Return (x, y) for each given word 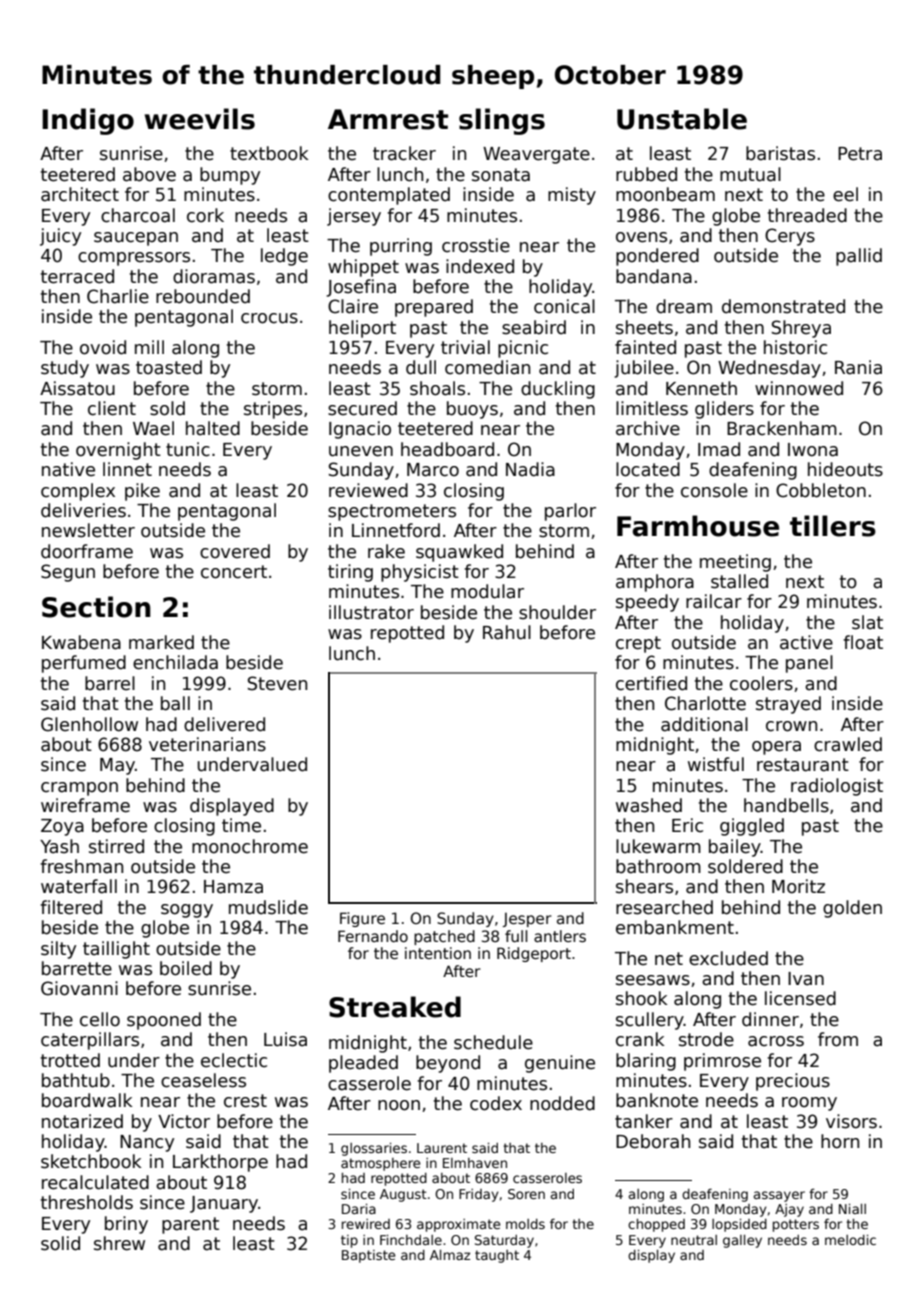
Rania (858, 367)
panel (809, 664)
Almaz (450, 1255)
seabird (534, 327)
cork (205, 215)
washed (649, 805)
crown (791, 726)
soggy (187, 911)
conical (564, 306)
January (224, 1204)
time (241, 825)
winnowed (799, 388)
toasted (169, 367)
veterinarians (207, 744)
